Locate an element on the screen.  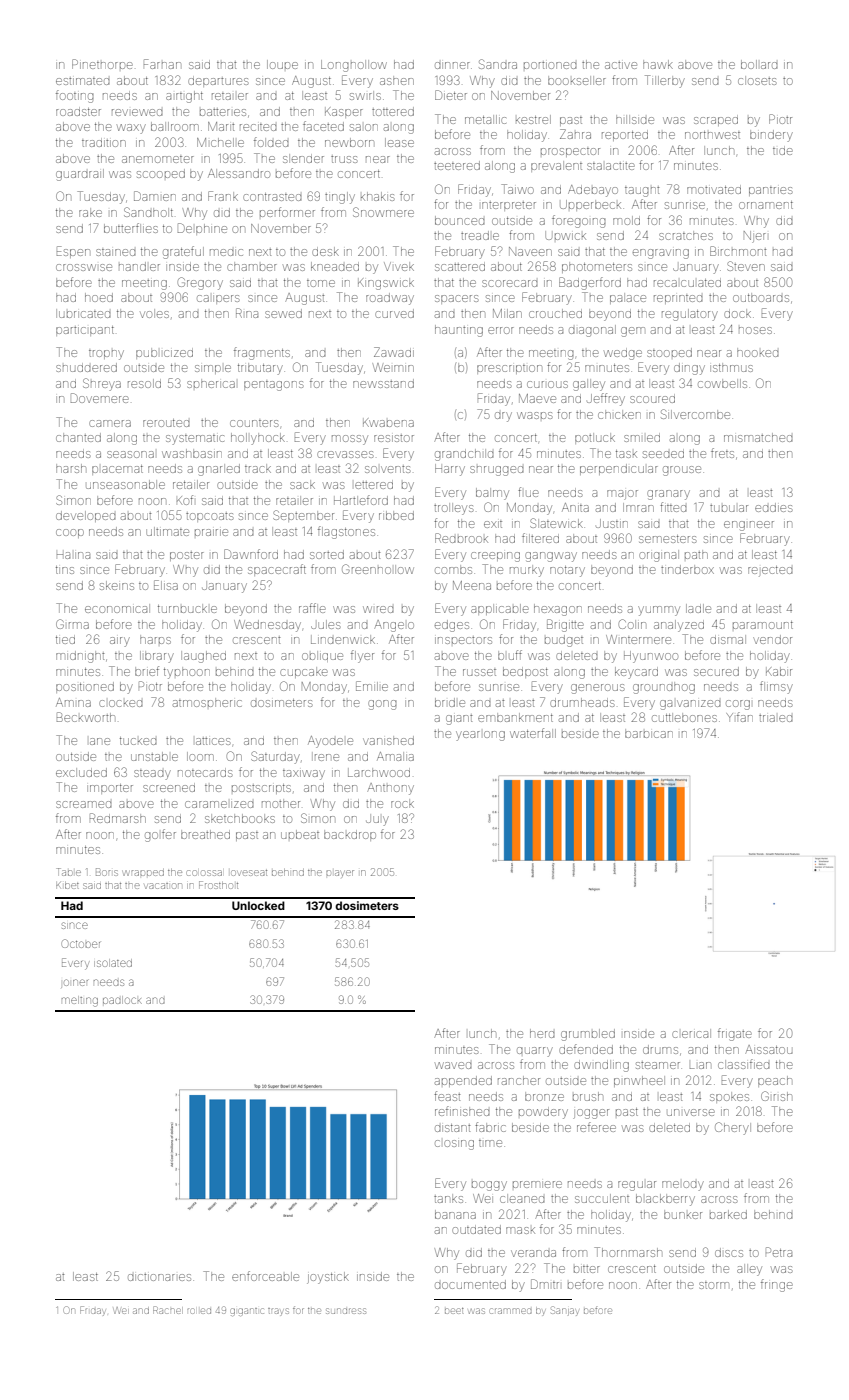
Rachel is located at coordinates (167, 1310).
